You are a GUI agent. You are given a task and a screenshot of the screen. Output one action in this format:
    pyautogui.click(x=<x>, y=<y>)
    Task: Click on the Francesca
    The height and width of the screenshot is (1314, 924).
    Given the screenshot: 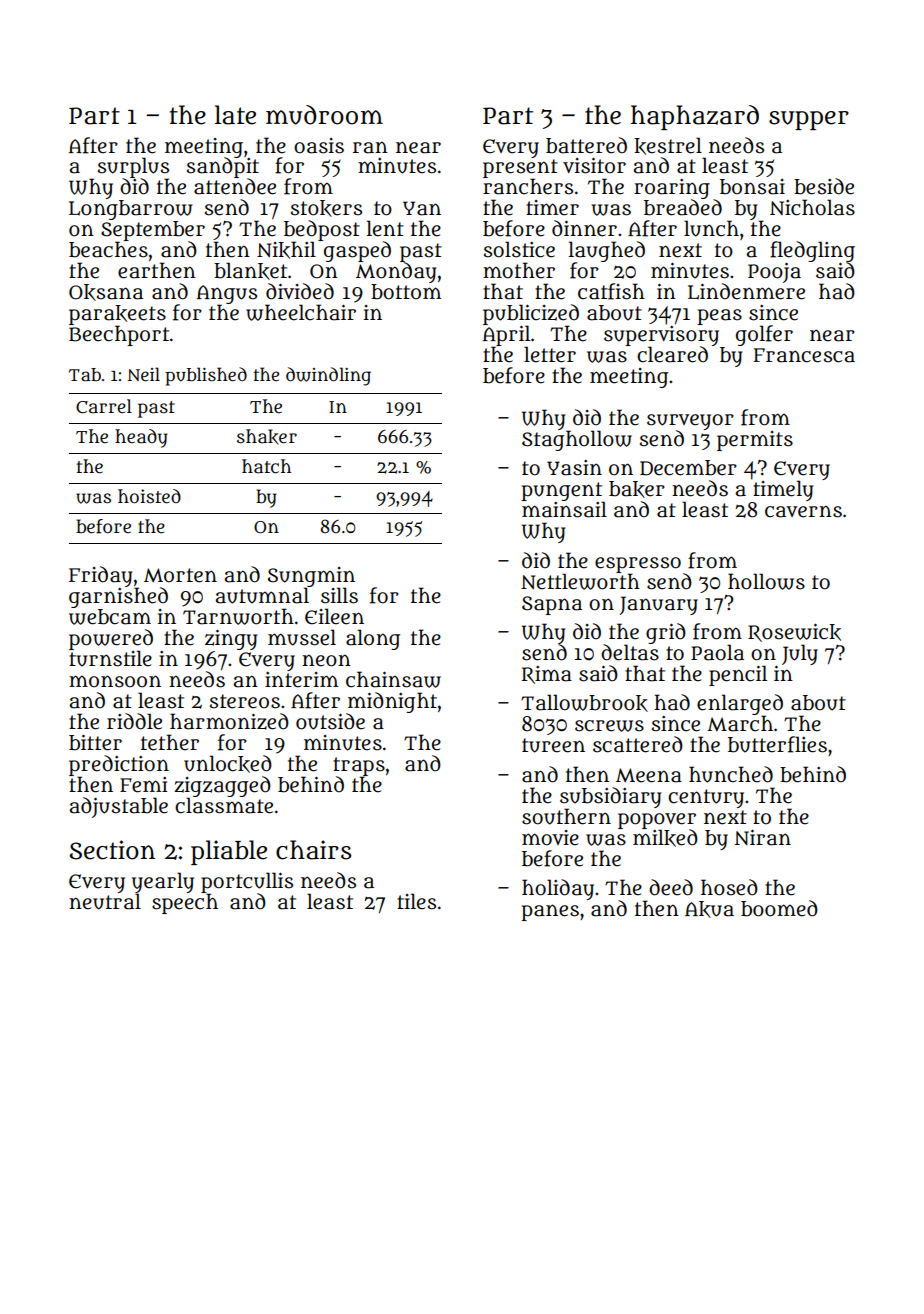 What is the action you would take?
    pyautogui.click(x=804, y=355)
